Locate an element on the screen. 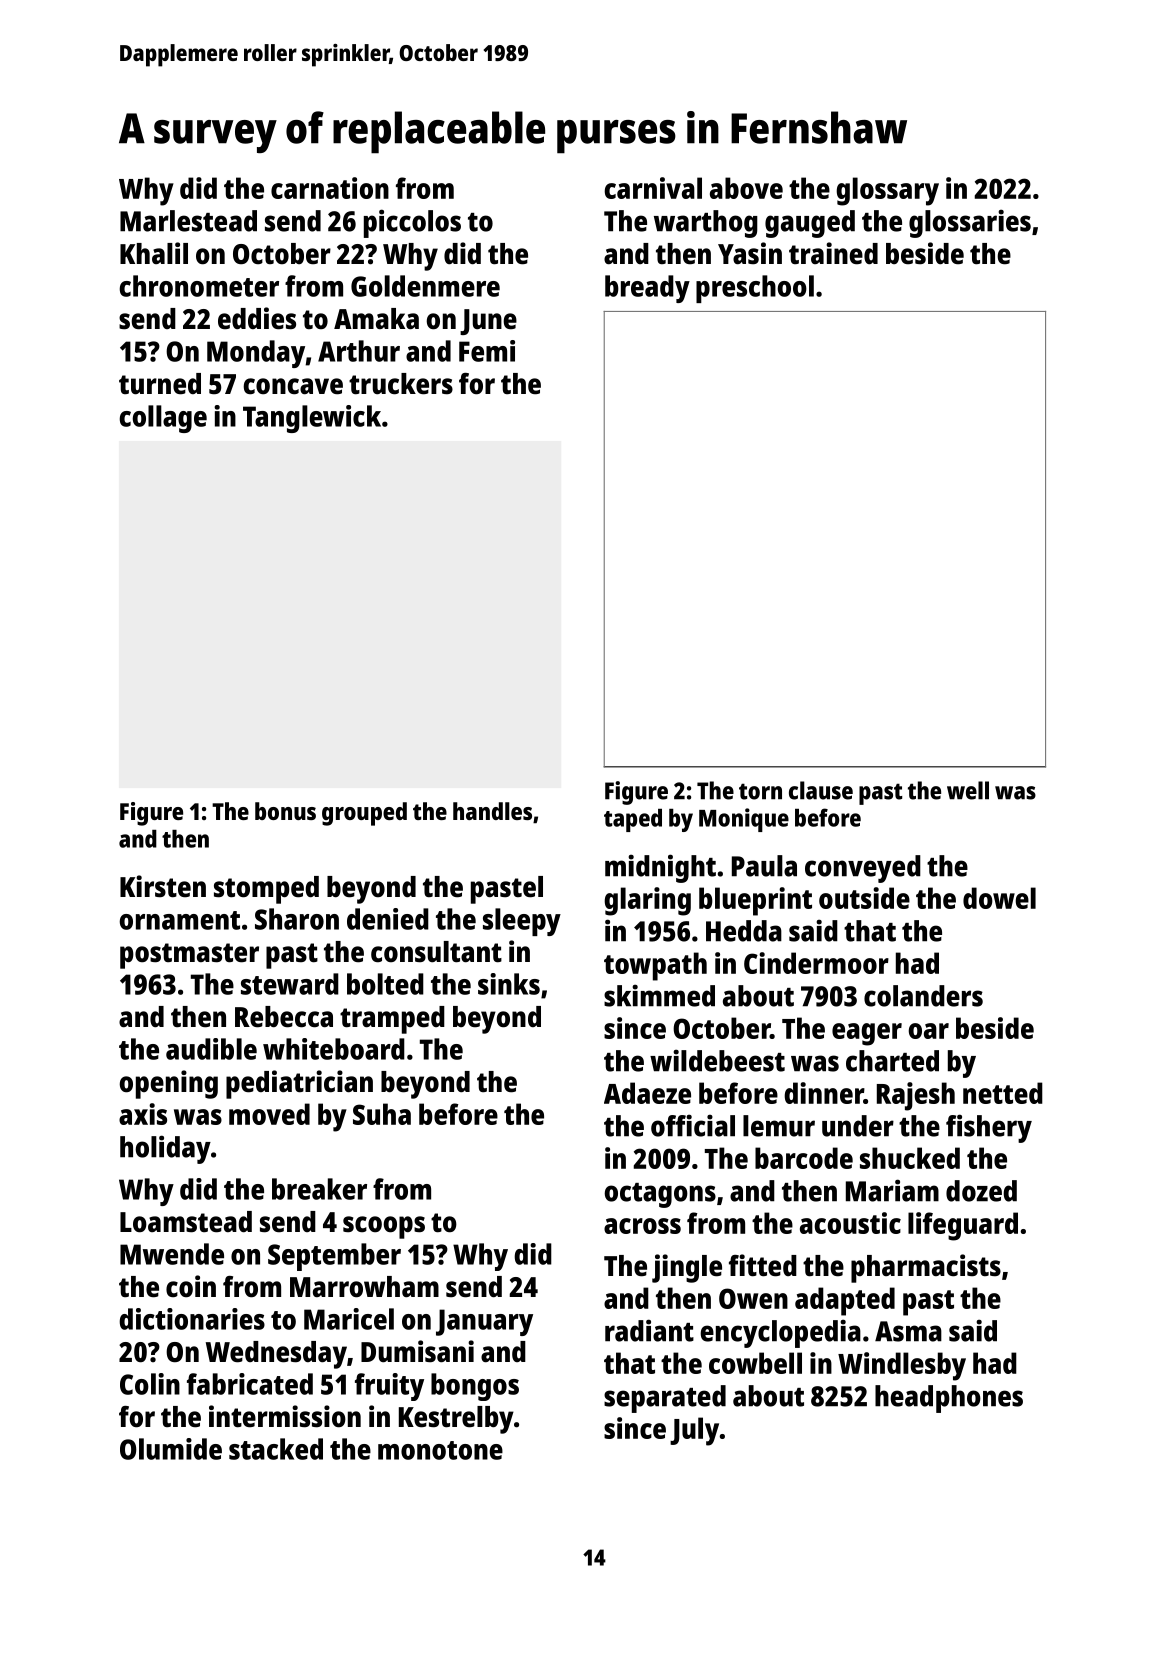  bready is located at coordinates (647, 289).
